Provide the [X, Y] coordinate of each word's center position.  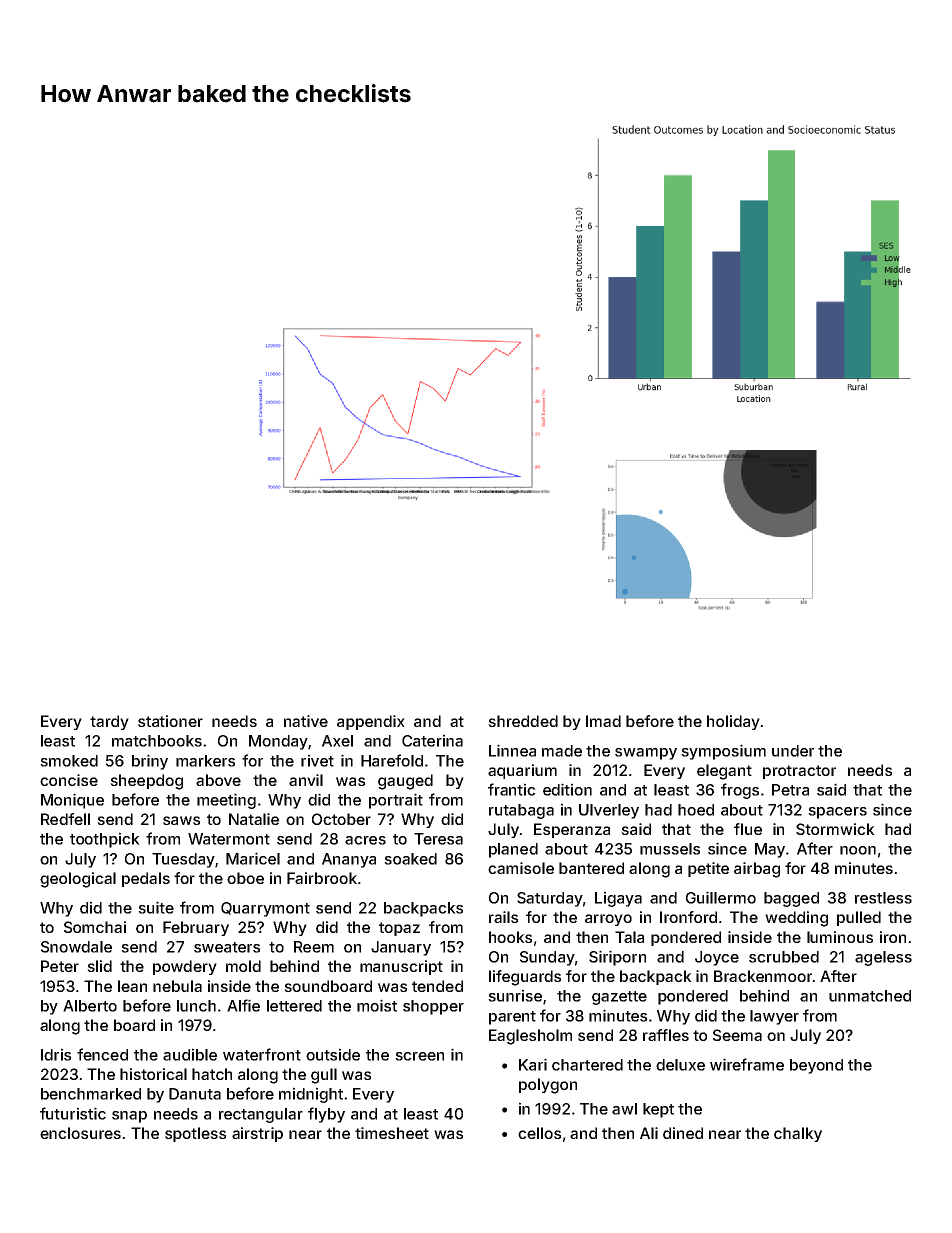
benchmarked [91, 1094]
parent [512, 1018]
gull [324, 1076]
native [306, 721]
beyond [816, 1066]
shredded [523, 721]
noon [858, 850]
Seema [737, 1035]
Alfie [243, 1005]
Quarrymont [265, 909]
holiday [733, 722]
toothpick [105, 840]
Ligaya [618, 899]
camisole [521, 868]
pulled [859, 918]
